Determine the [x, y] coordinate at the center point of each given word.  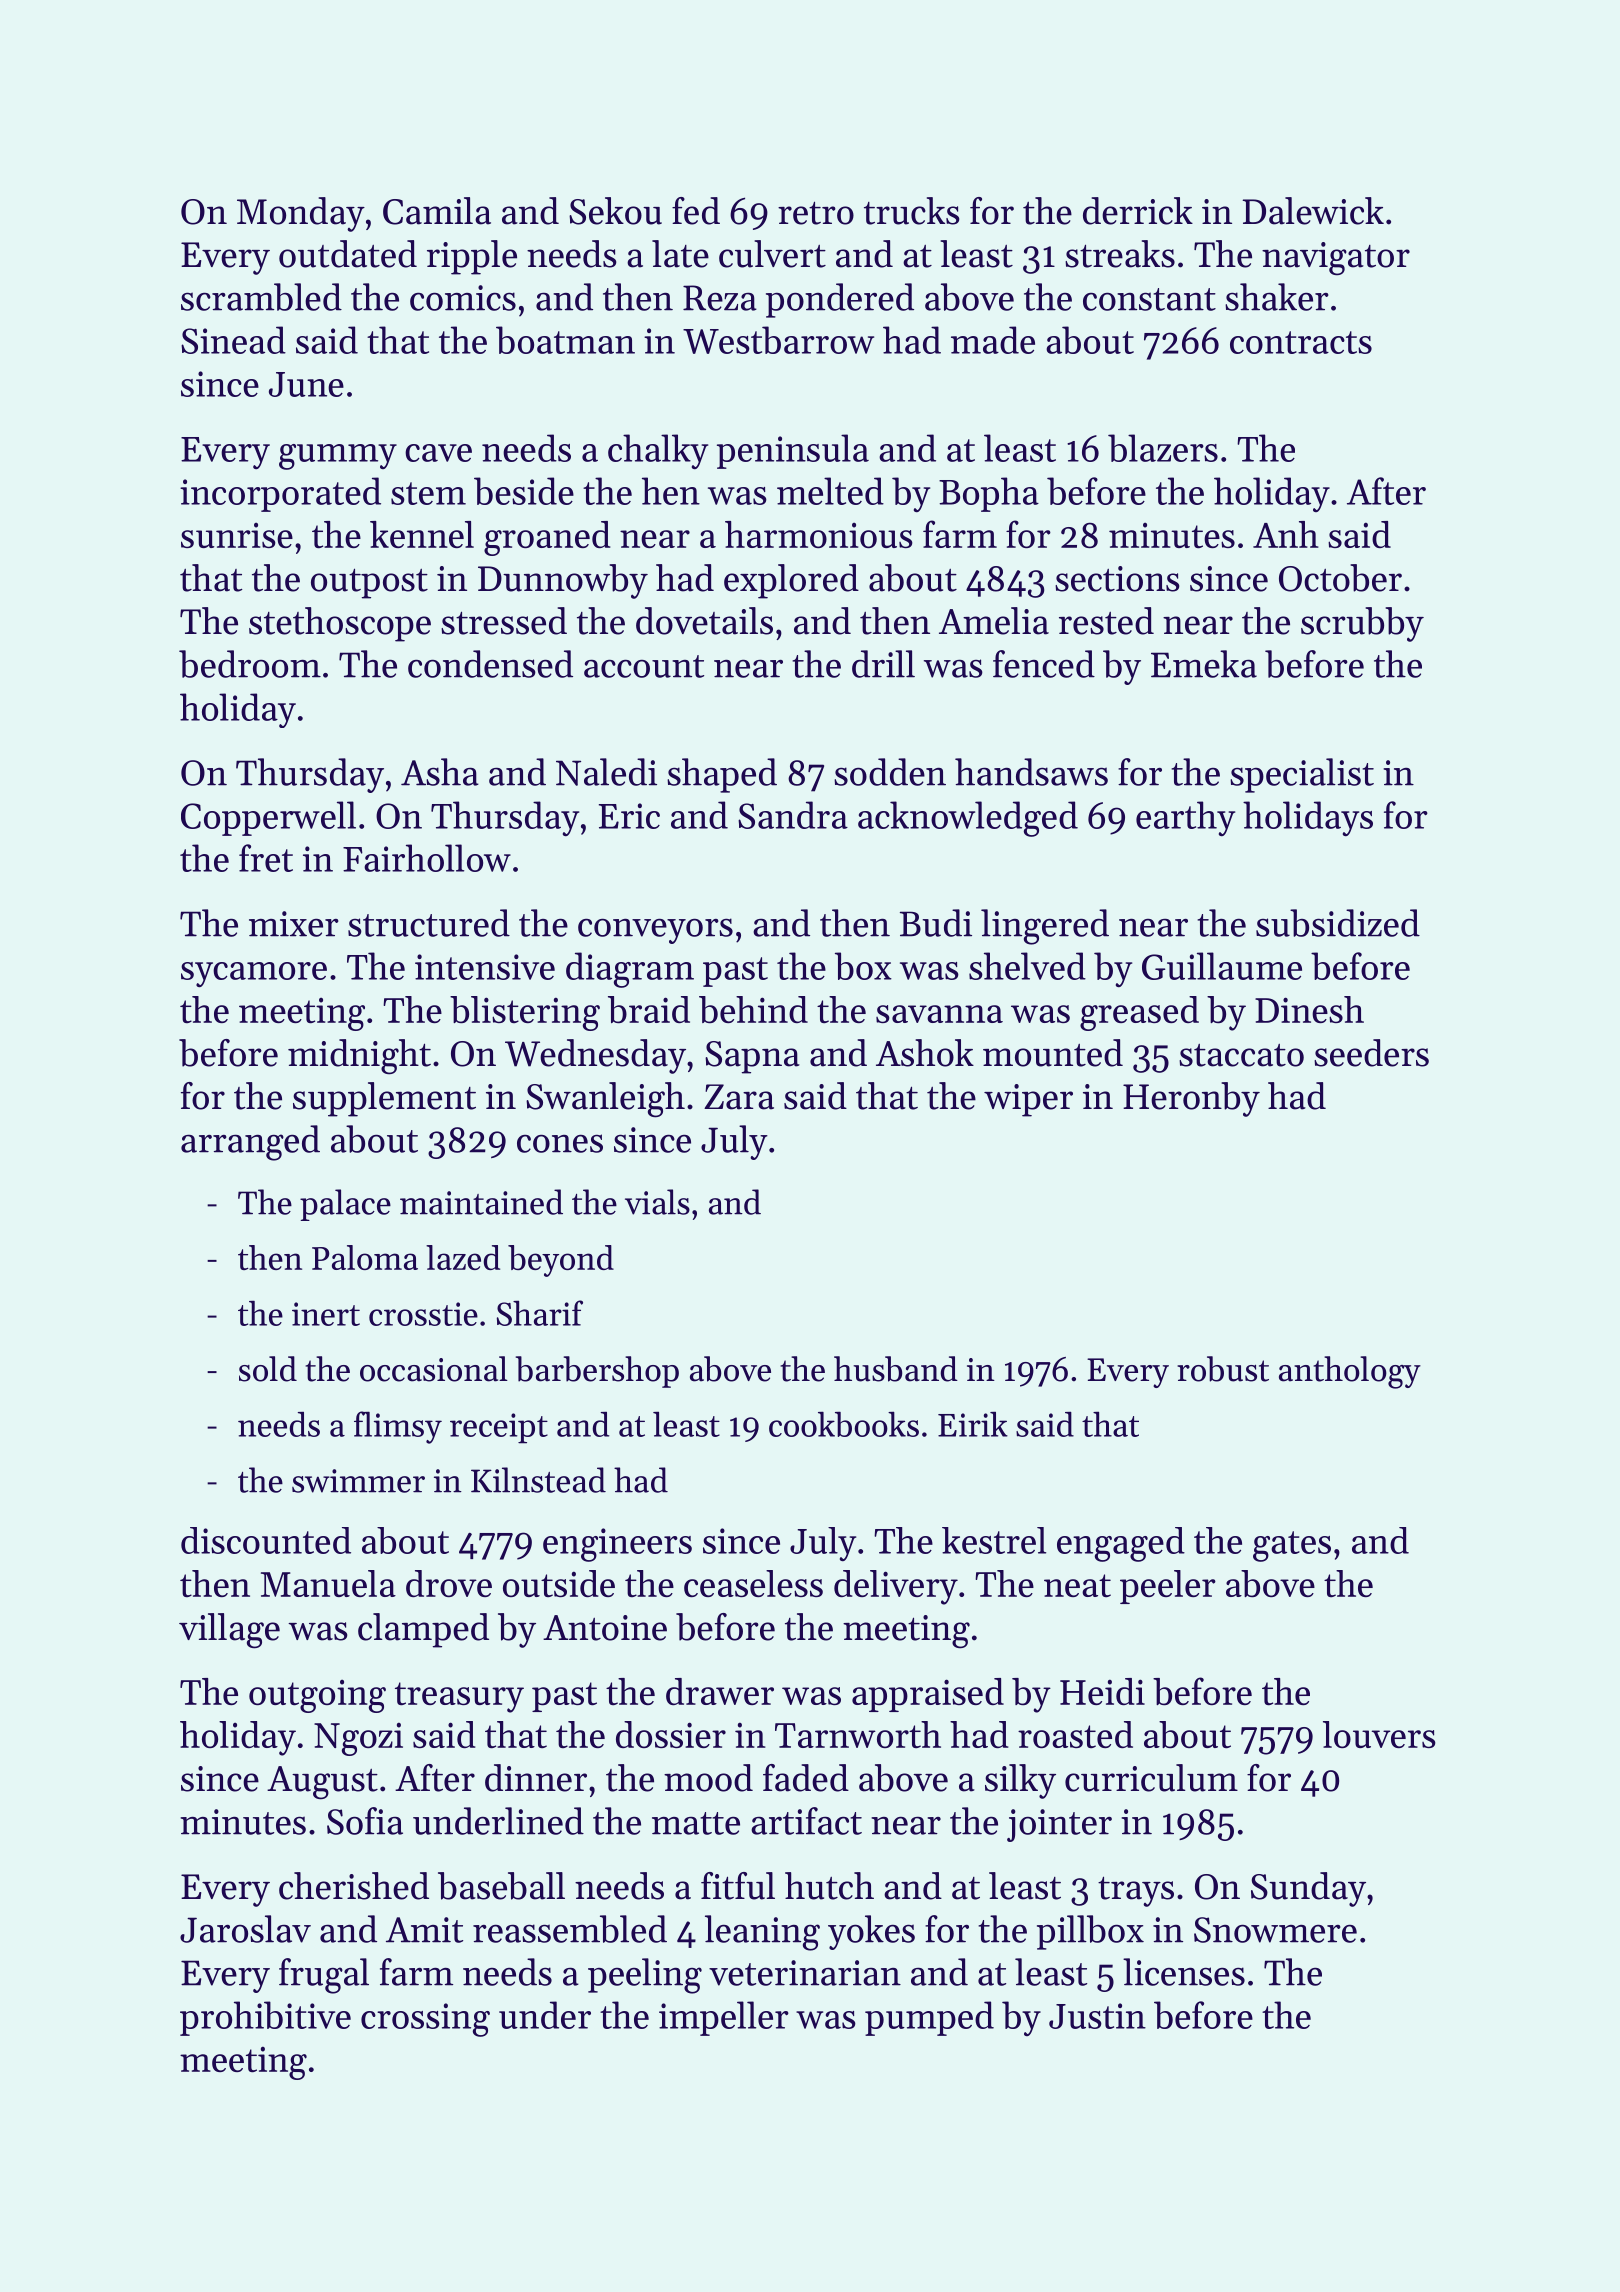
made [993, 340]
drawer [720, 1691]
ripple [472, 257]
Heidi [1102, 1691]
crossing [425, 2020]
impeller [724, 2018]
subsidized [1338, 923]
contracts [1301, 342]
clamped [423, 1630]
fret [266, 858]
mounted [1053, 1053]
